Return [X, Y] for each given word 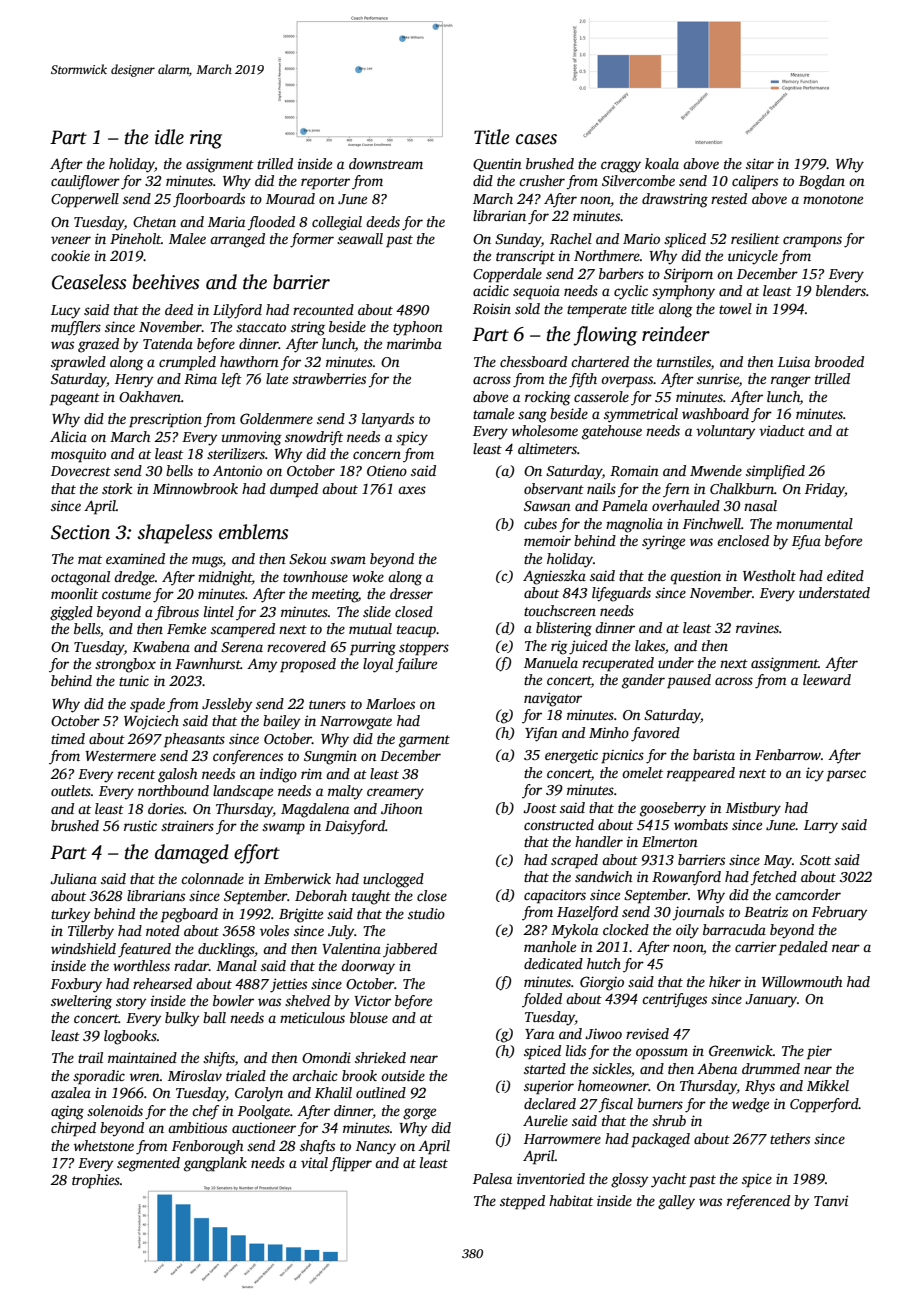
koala [662, 163]
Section [80, 532]
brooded [839, 361]
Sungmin [330, 758]
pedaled [803, 948]
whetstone [104, 1145]
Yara [539, 1034]
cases [536, 139]
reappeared [701, 774]
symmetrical [641, 415]
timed [68, 738]
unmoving [252, 438]
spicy [412, 438]
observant [554, 488]
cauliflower [85, 182]
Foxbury [76, 985]
